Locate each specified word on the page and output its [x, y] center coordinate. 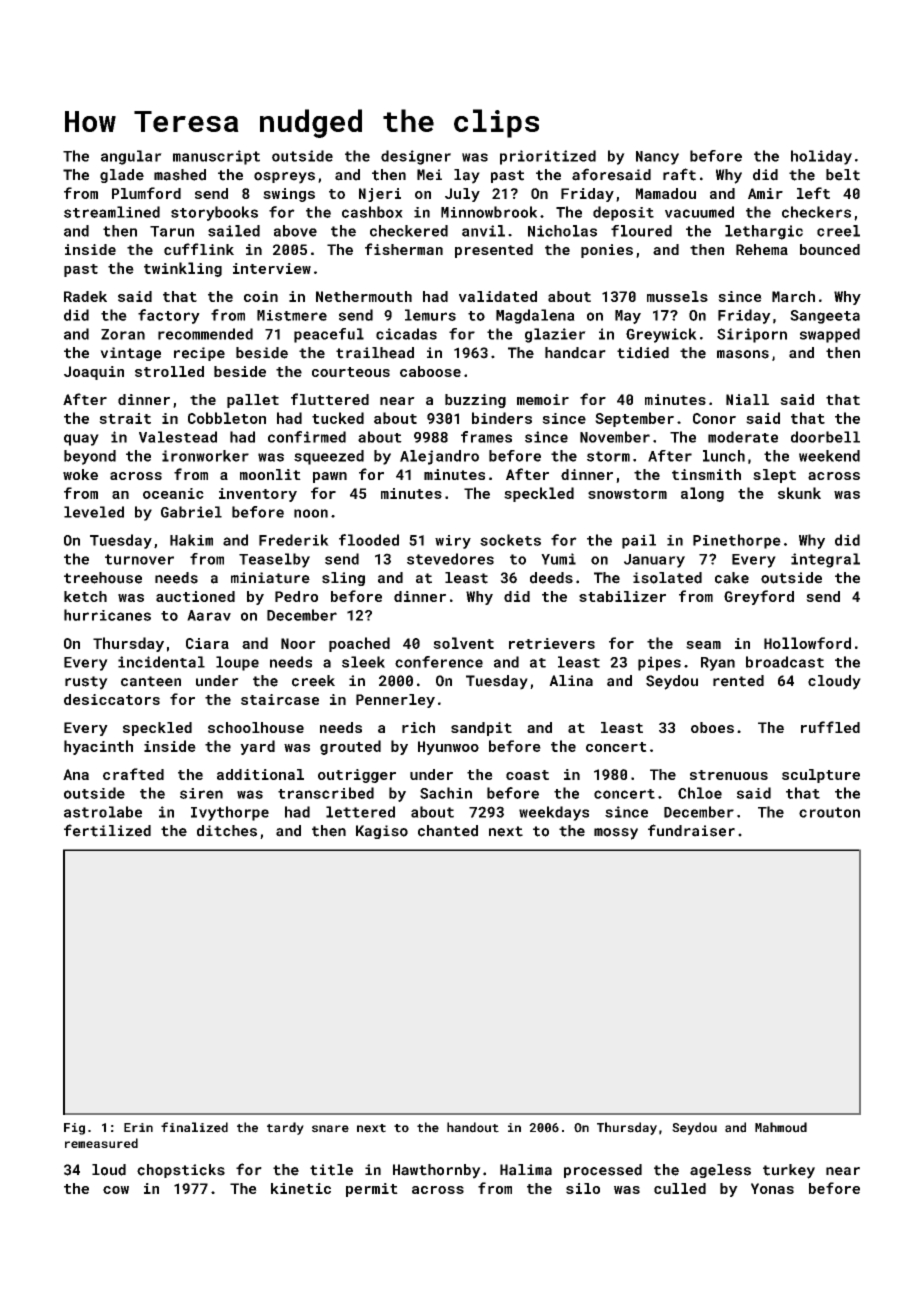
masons [743, 354]
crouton [829, 812]
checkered [409, 231]
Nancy [657, 158]
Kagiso [382, 832]
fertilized [107, 830]
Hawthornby [437, 1171]
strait [125, 418]
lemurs [430, 315]
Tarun [172, 231]
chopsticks [181, 1171]
